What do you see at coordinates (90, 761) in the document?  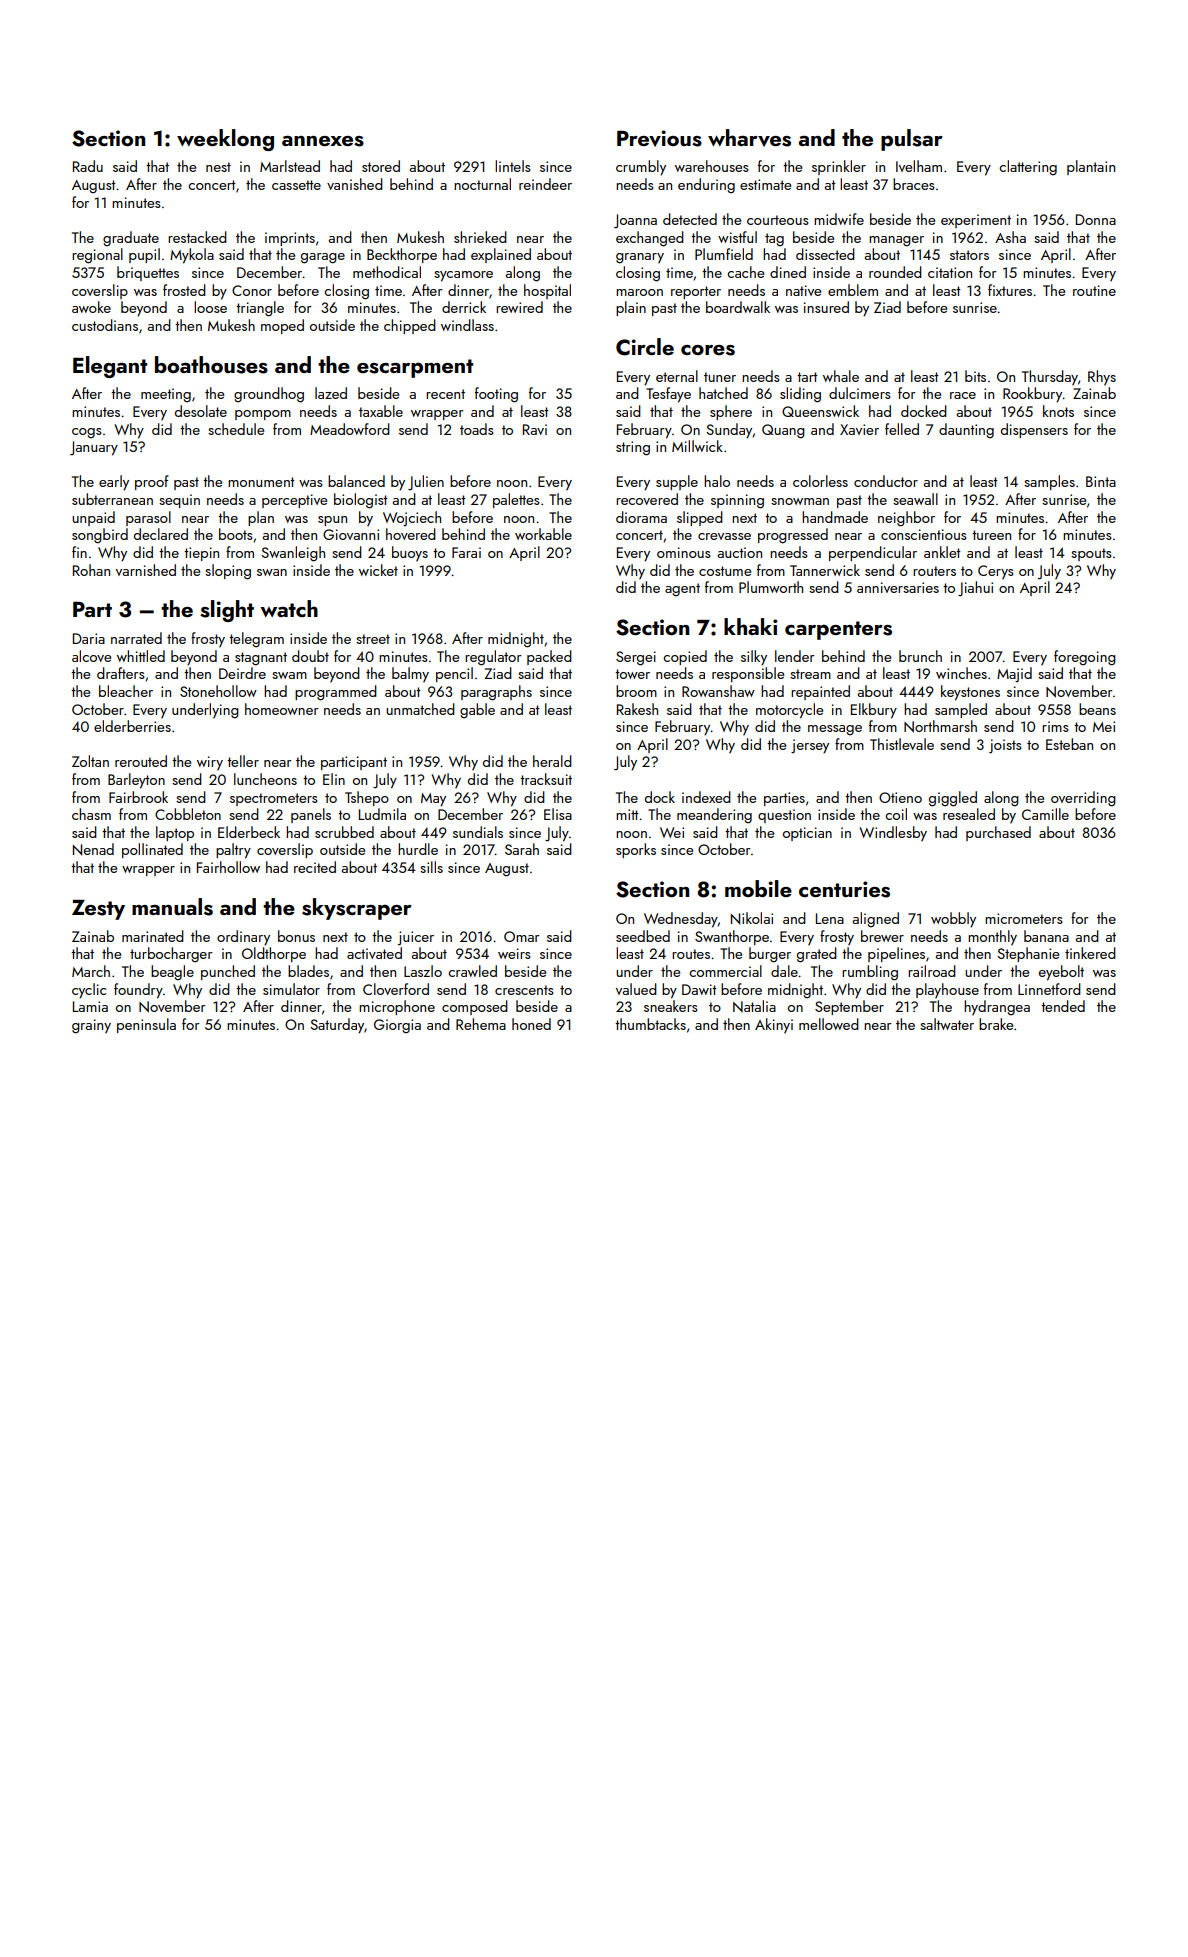 I see `Zoltan` at bounding box center [90, 761].
